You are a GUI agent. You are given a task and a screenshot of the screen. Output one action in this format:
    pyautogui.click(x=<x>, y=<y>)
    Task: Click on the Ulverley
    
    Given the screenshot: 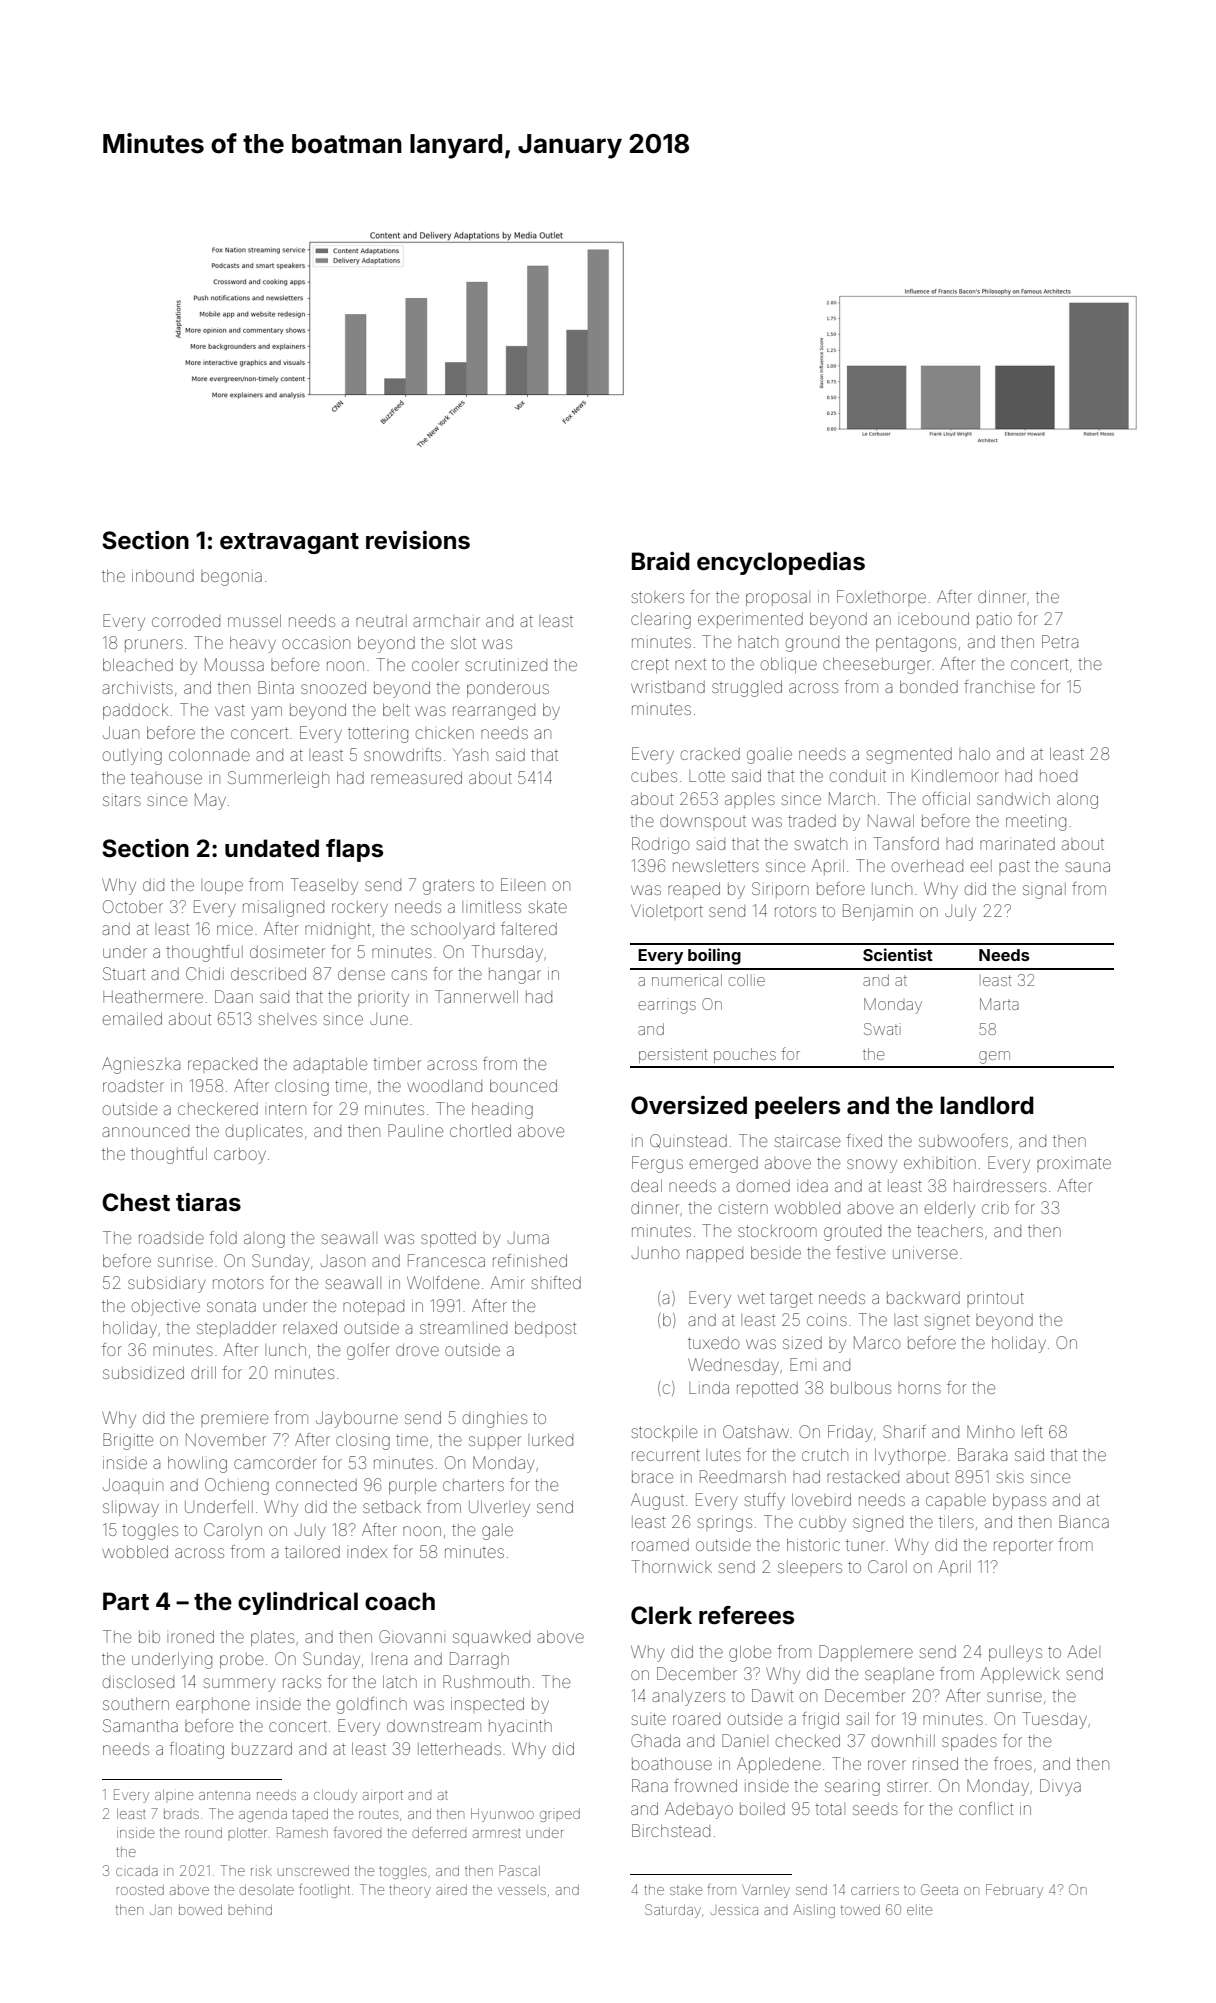 What is the action you would take?
    pyautogui.click(x=499, y=1508)
